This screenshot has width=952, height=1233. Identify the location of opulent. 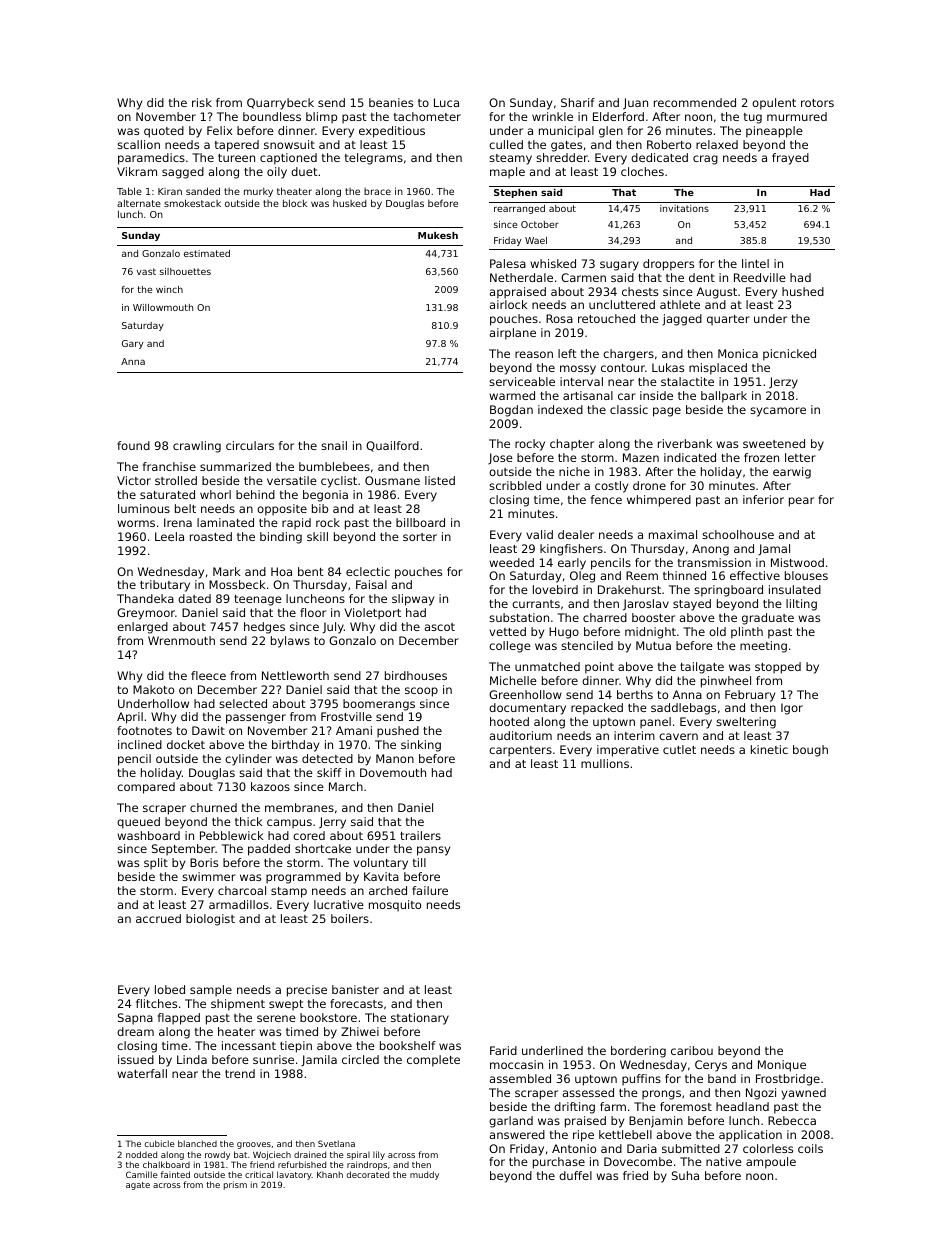
(774, 104).
